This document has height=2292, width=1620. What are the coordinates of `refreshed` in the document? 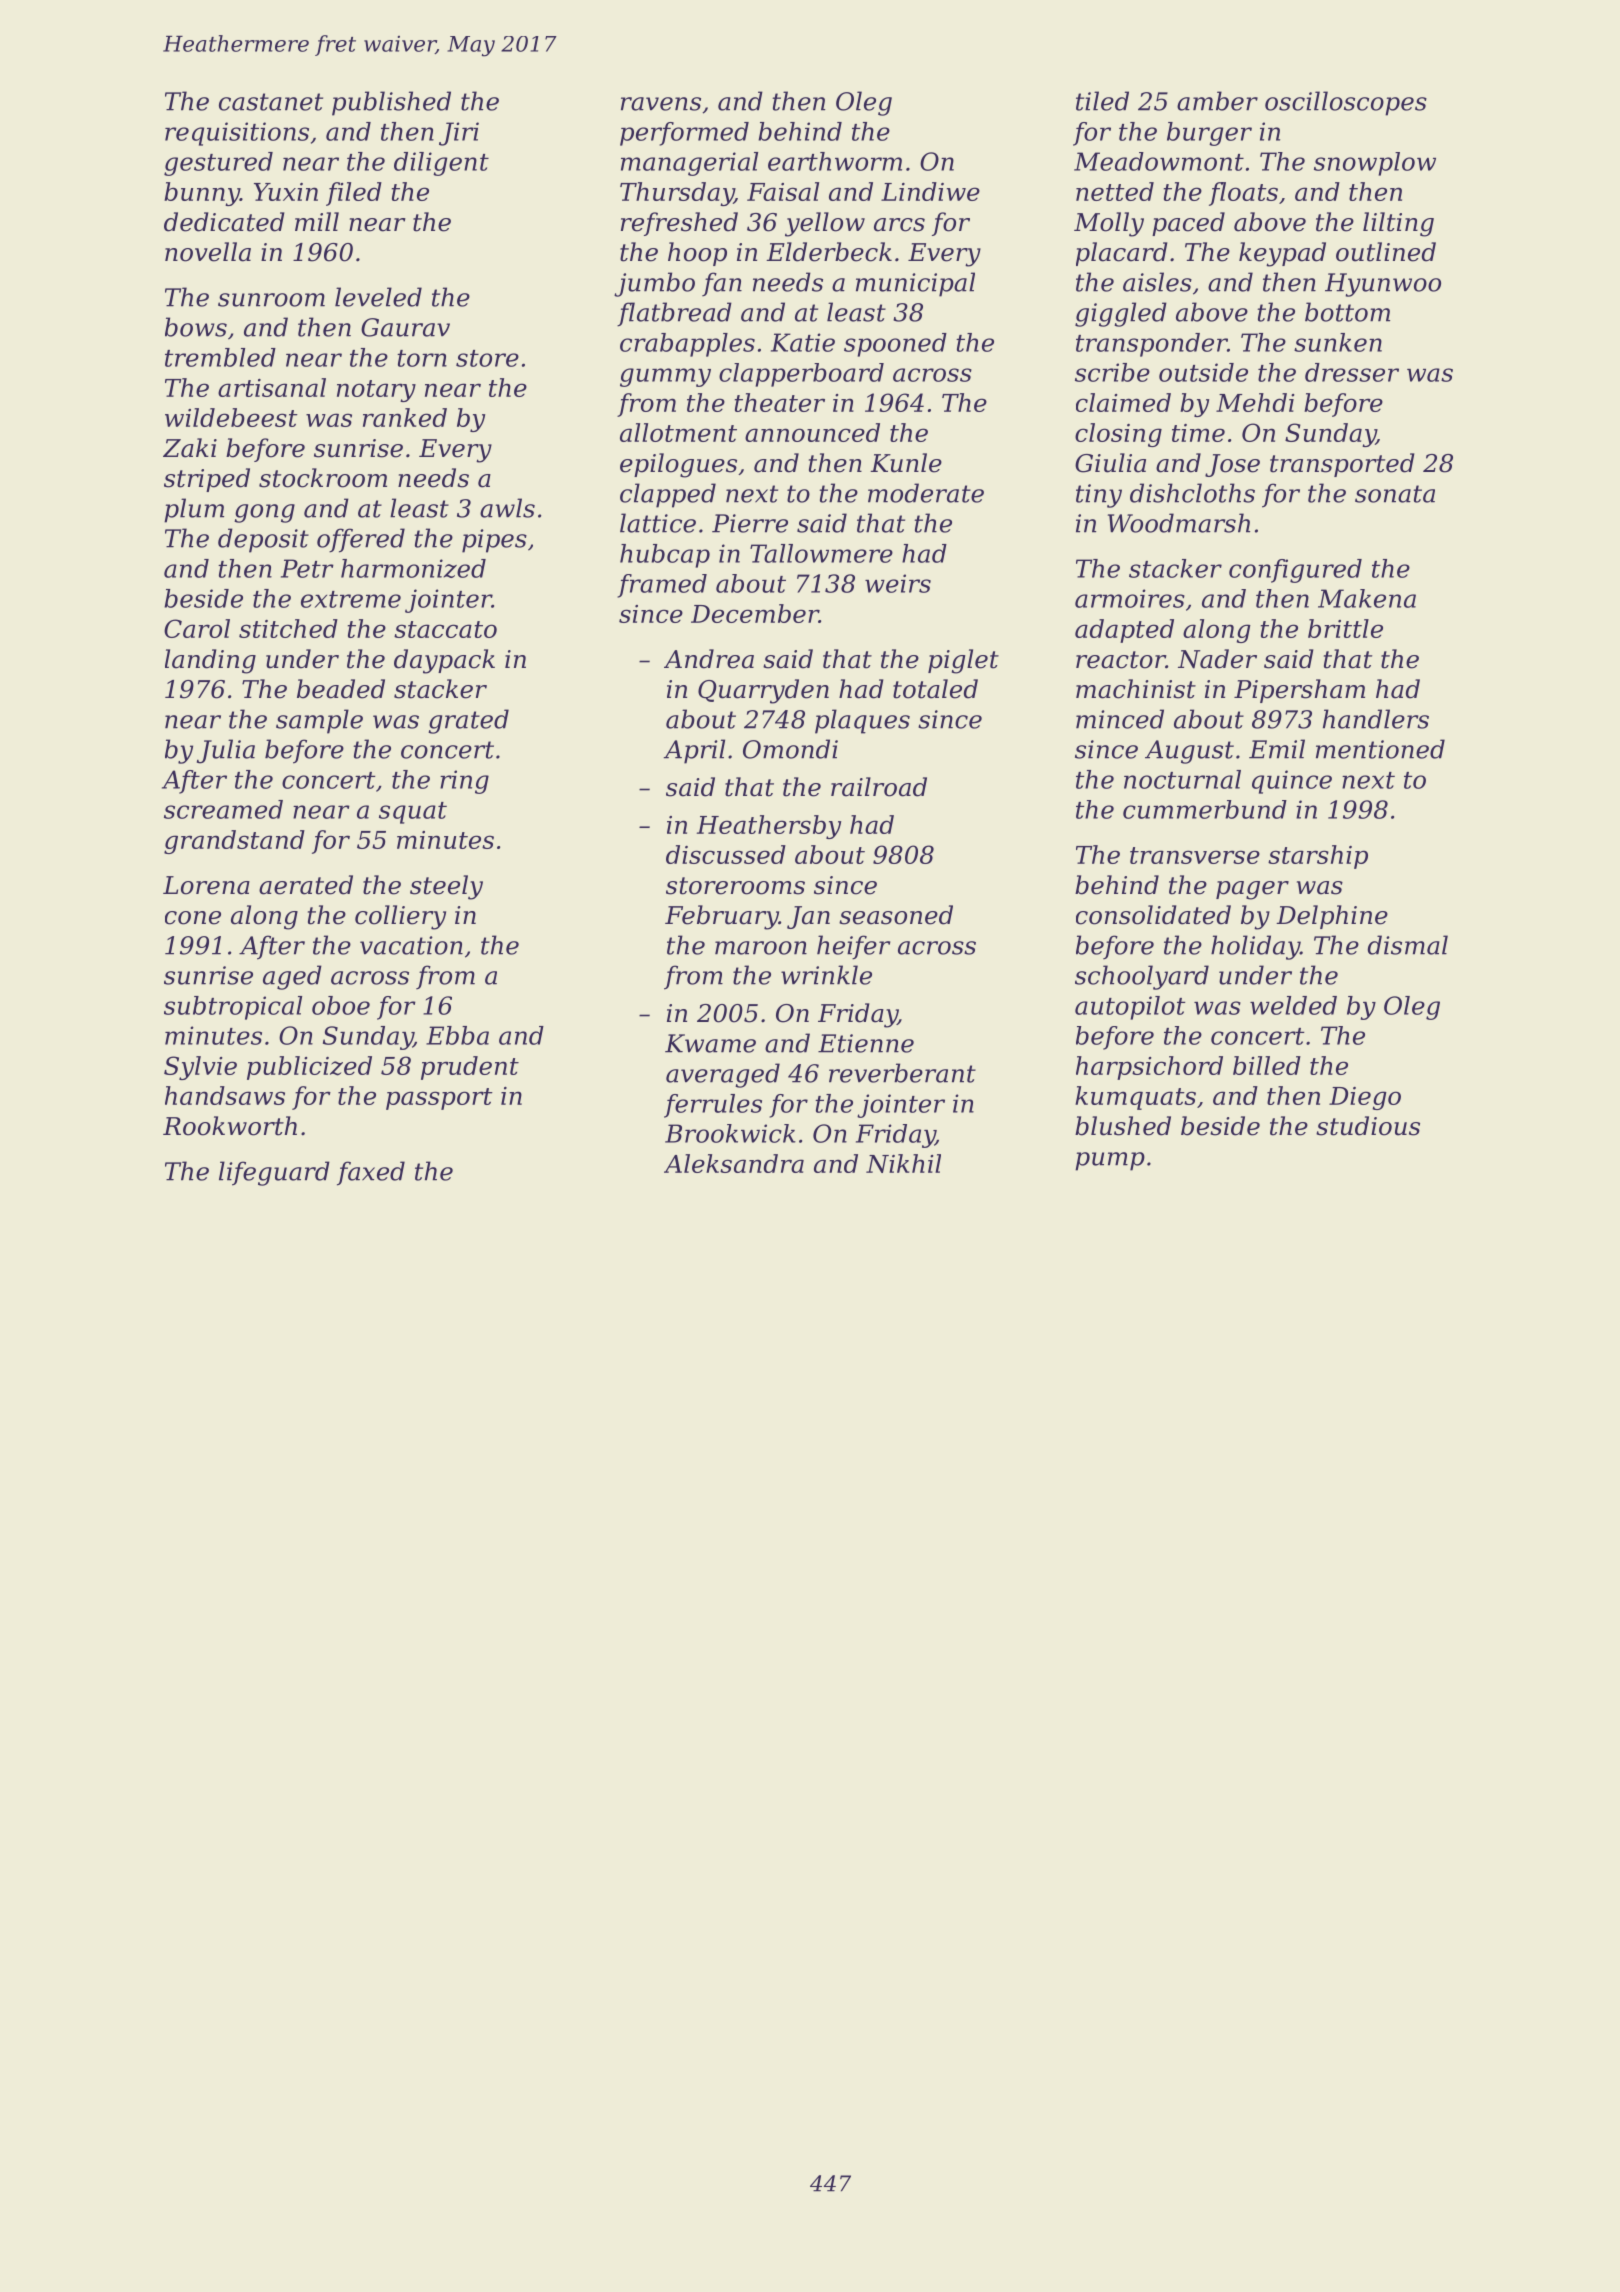 It's located at (679, 224).
